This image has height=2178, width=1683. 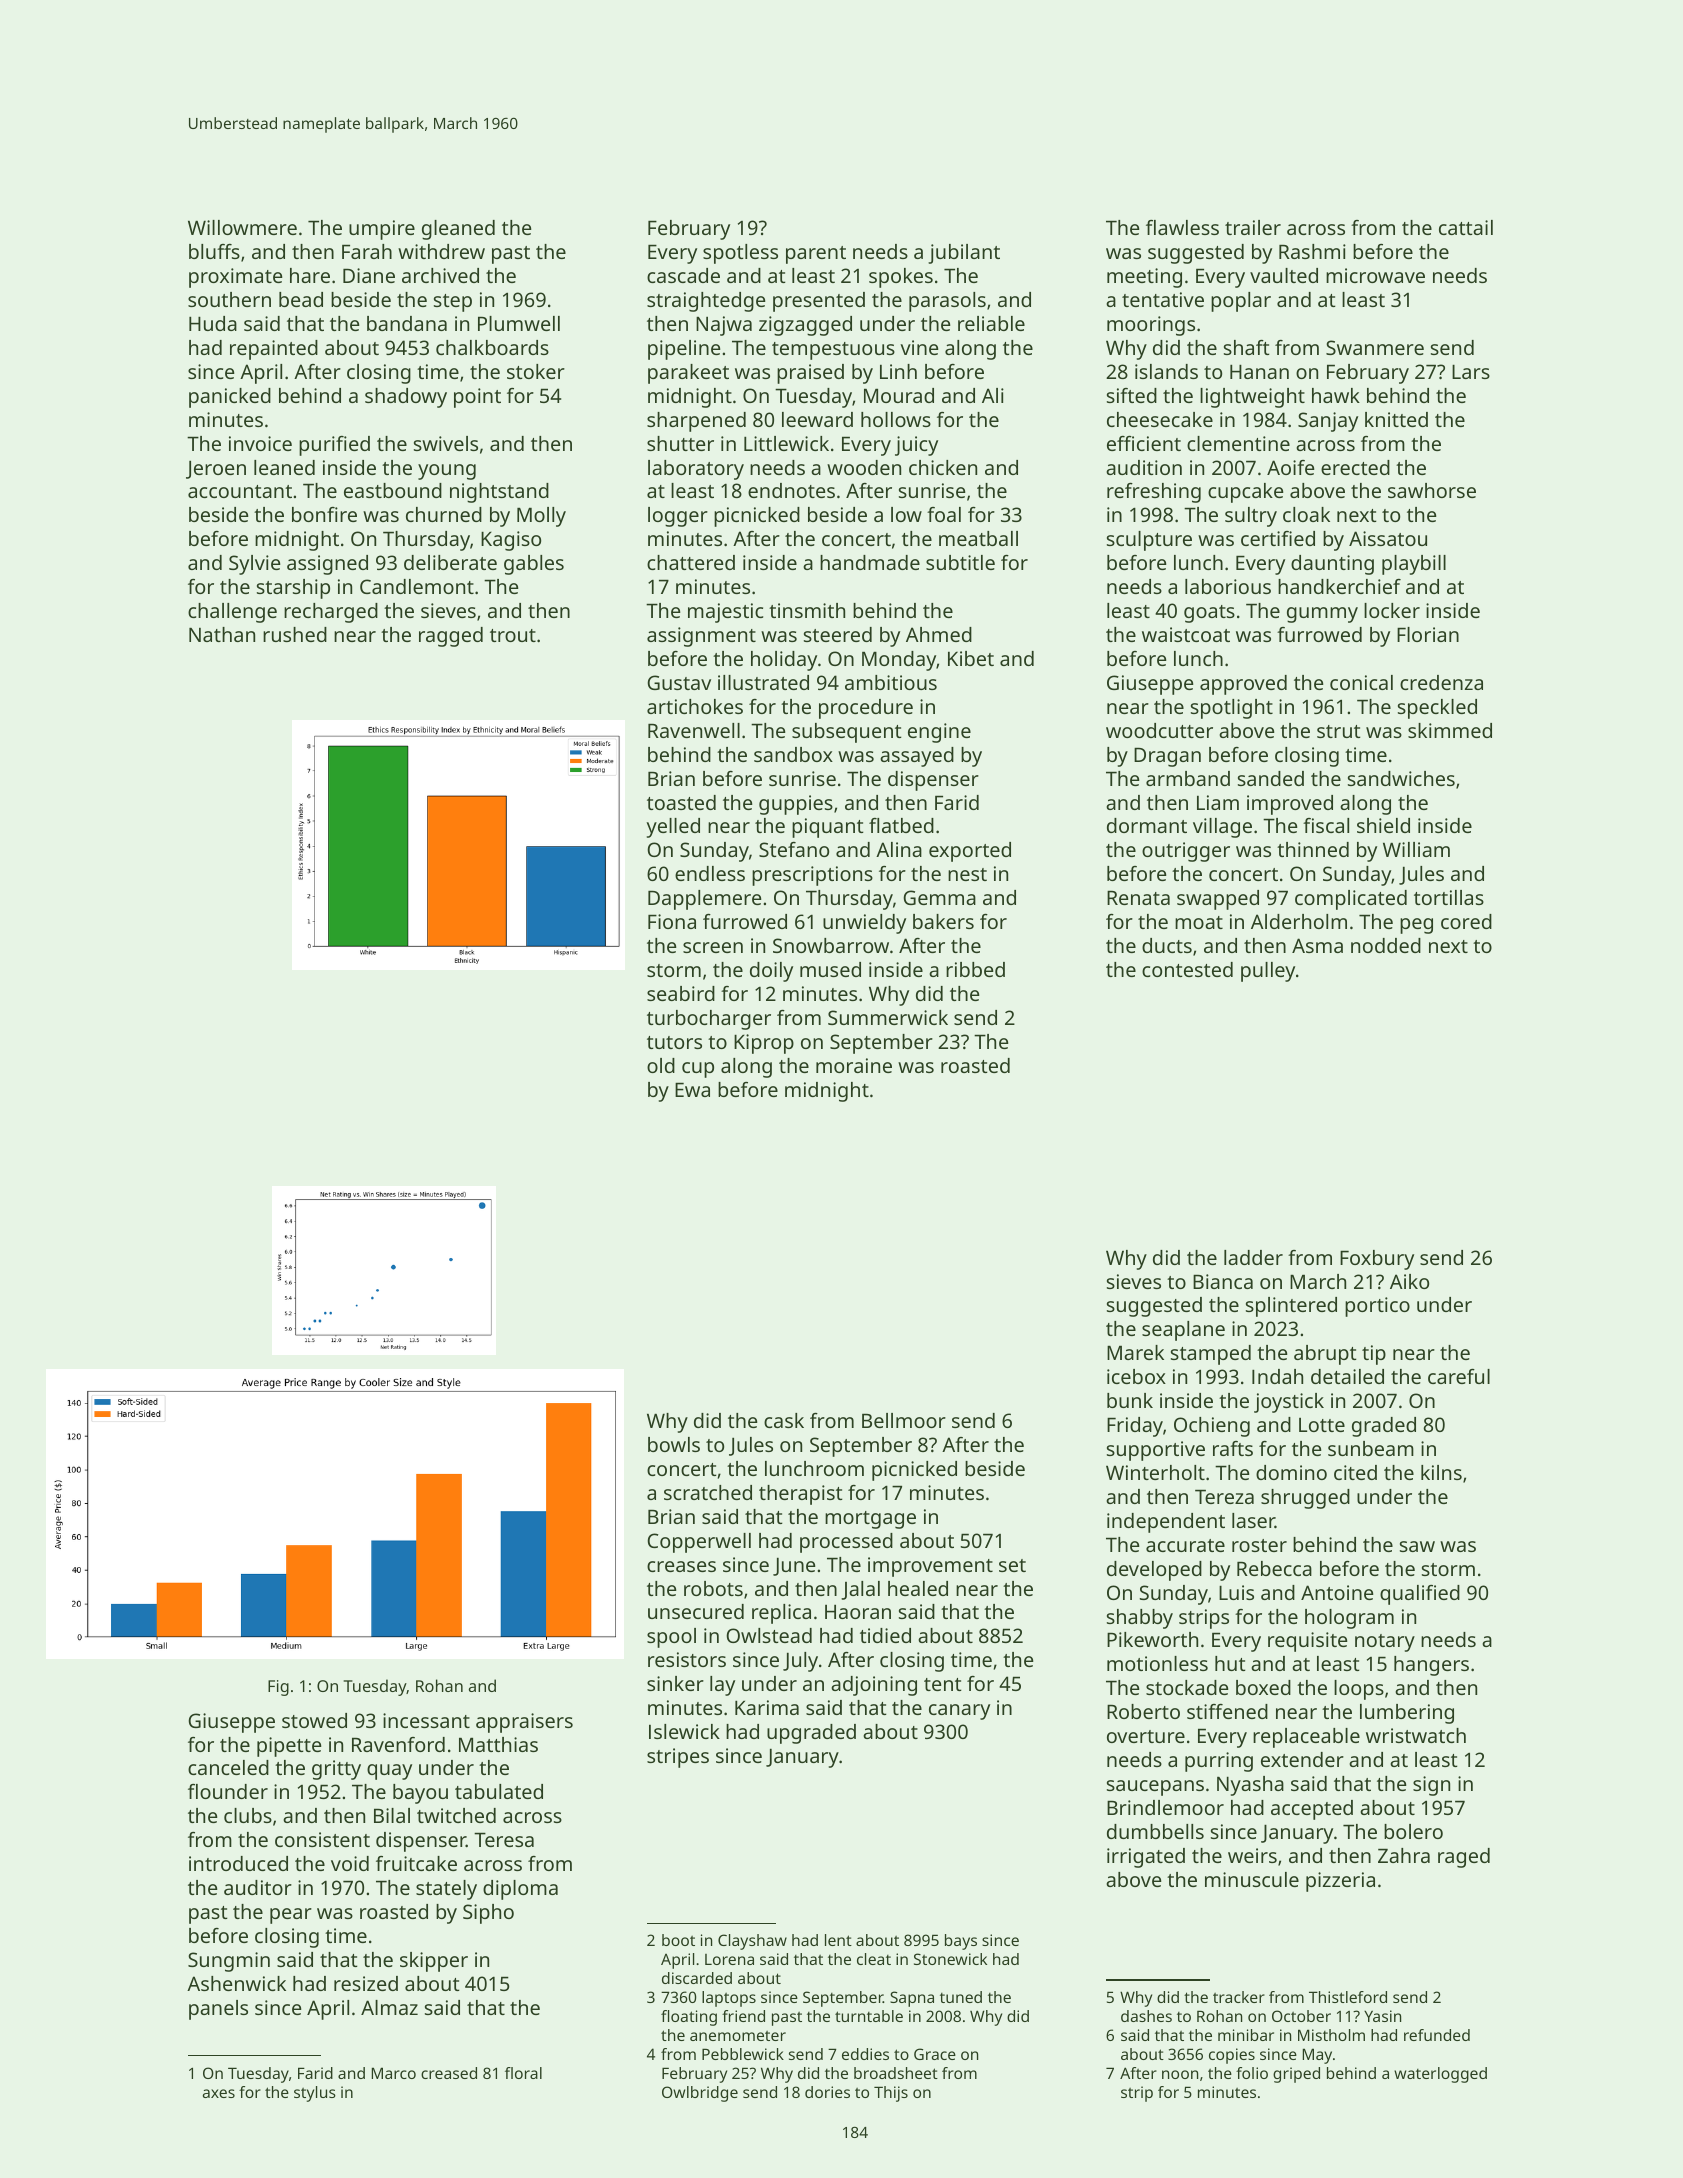 I want to click on tuned, so click(x=961, y=1997).
